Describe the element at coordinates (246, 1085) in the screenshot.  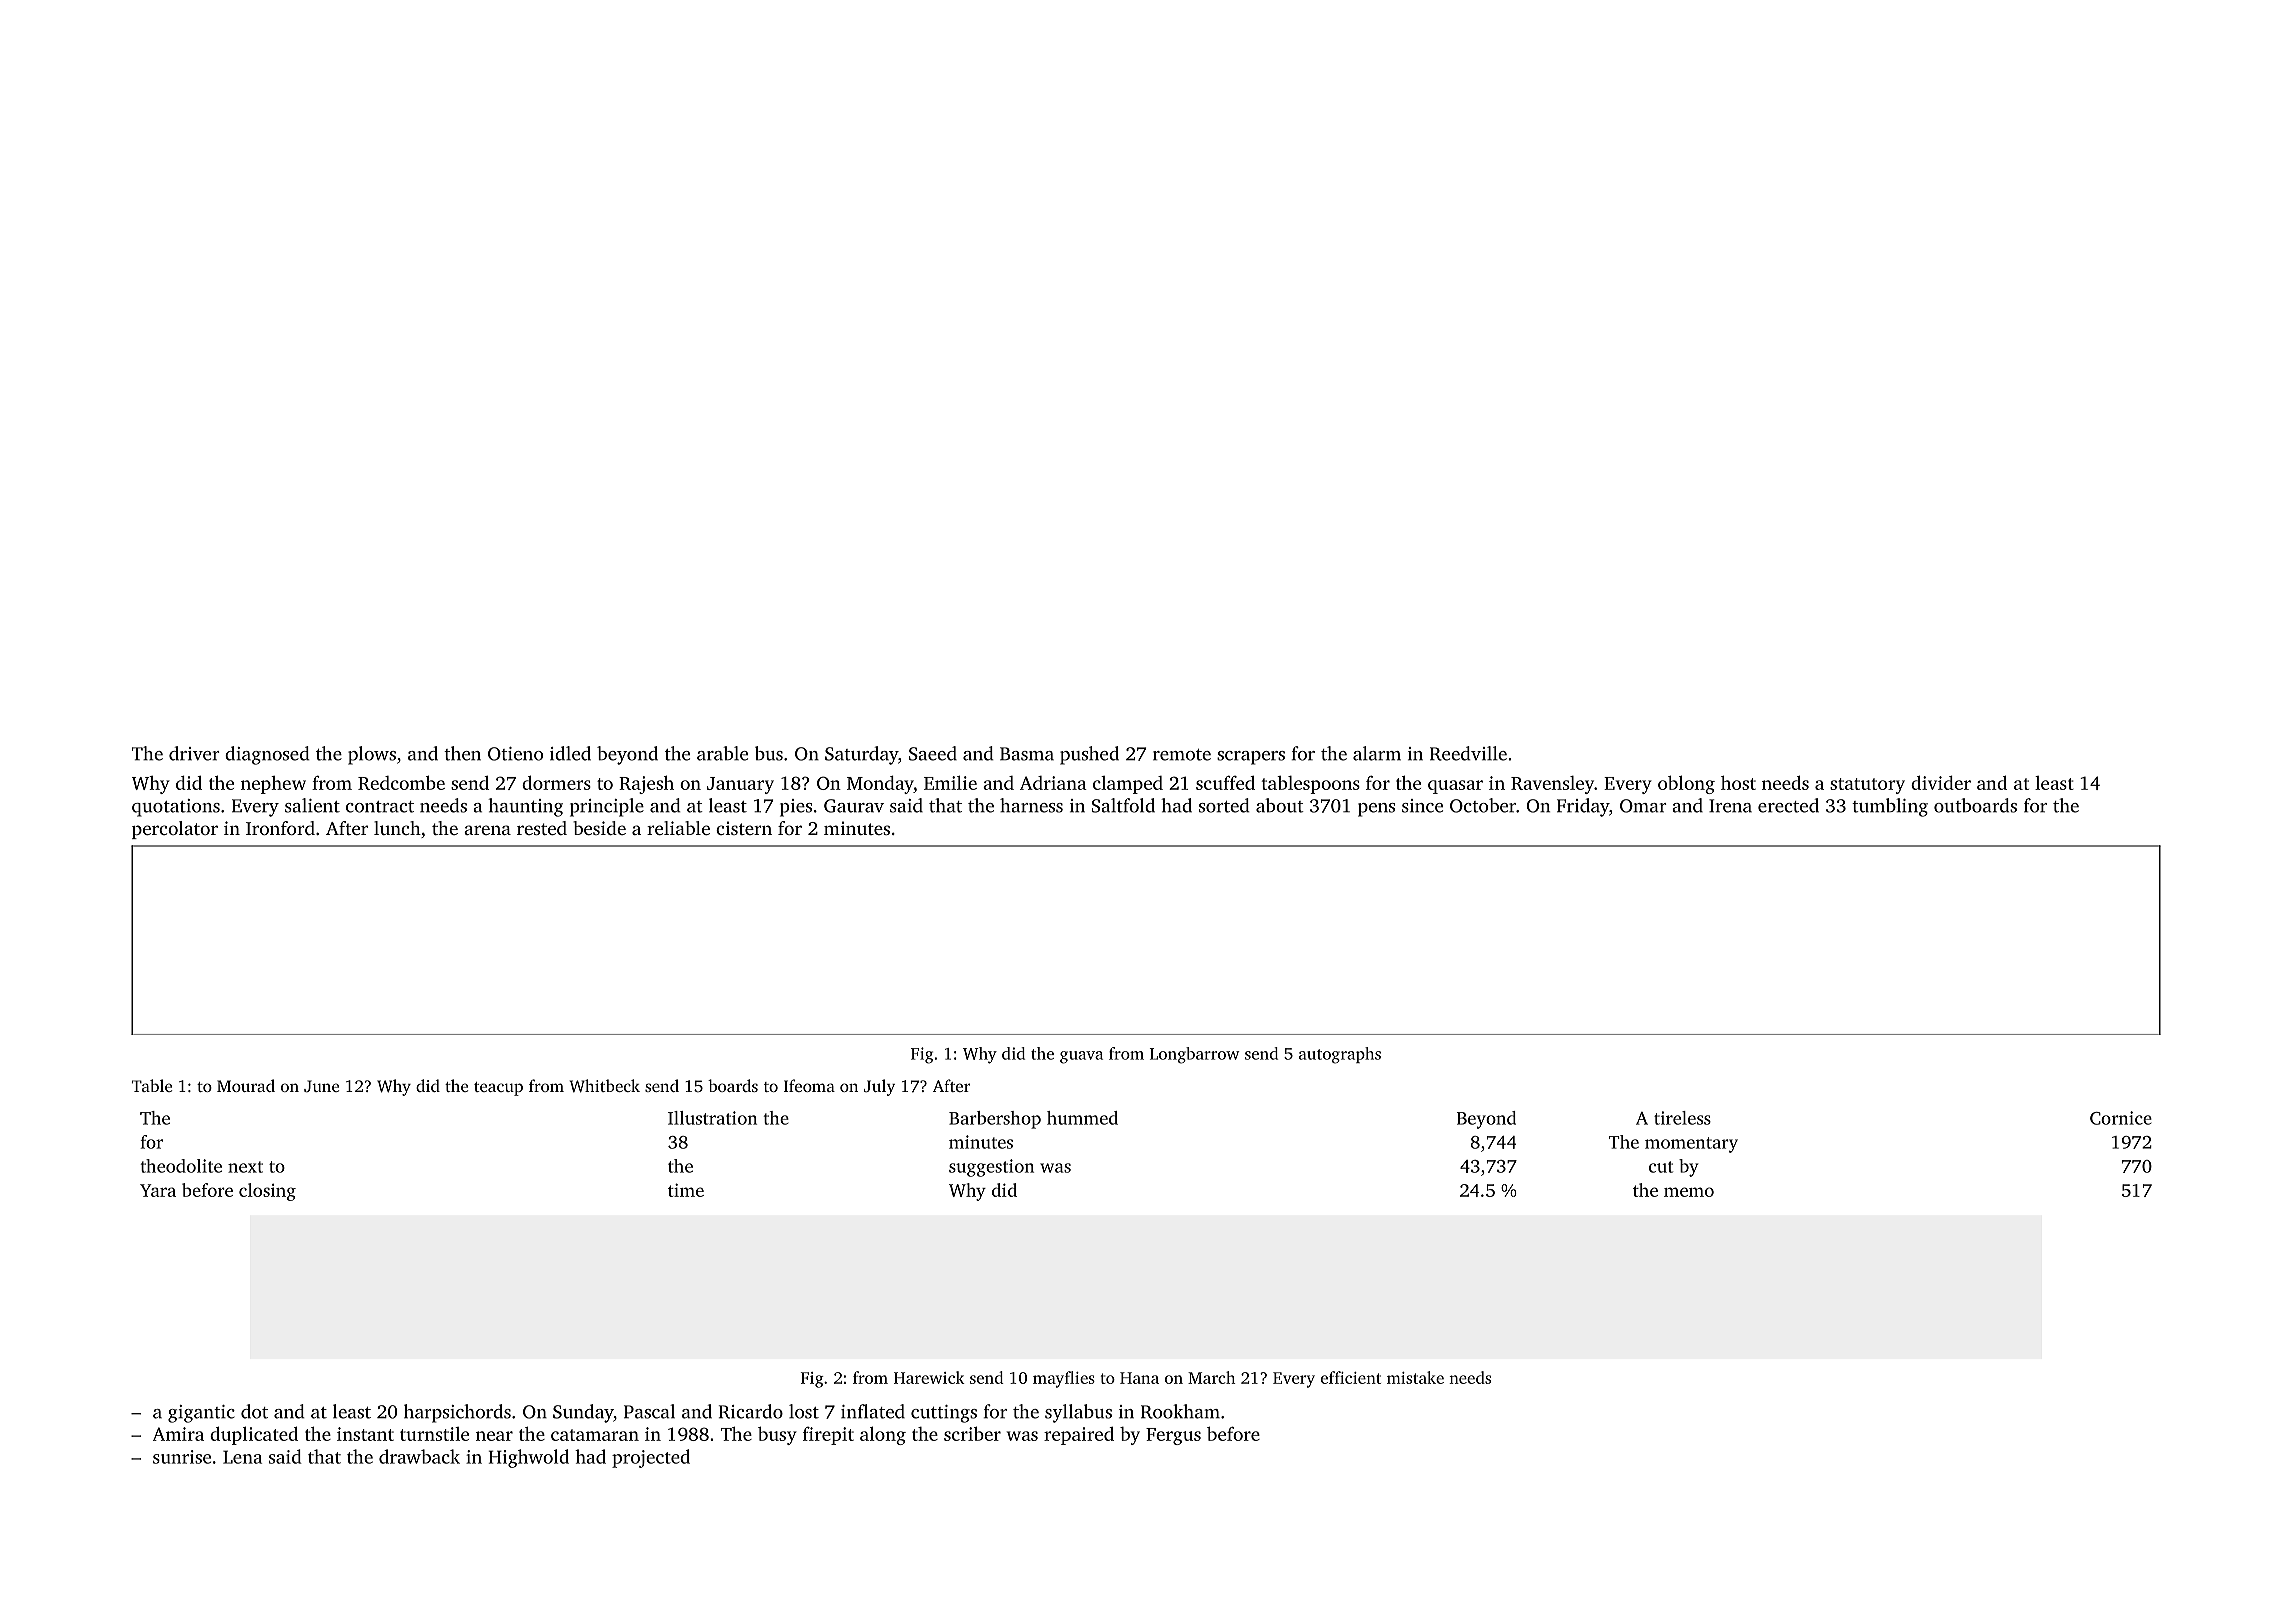
I see `Mourad` at that location.
